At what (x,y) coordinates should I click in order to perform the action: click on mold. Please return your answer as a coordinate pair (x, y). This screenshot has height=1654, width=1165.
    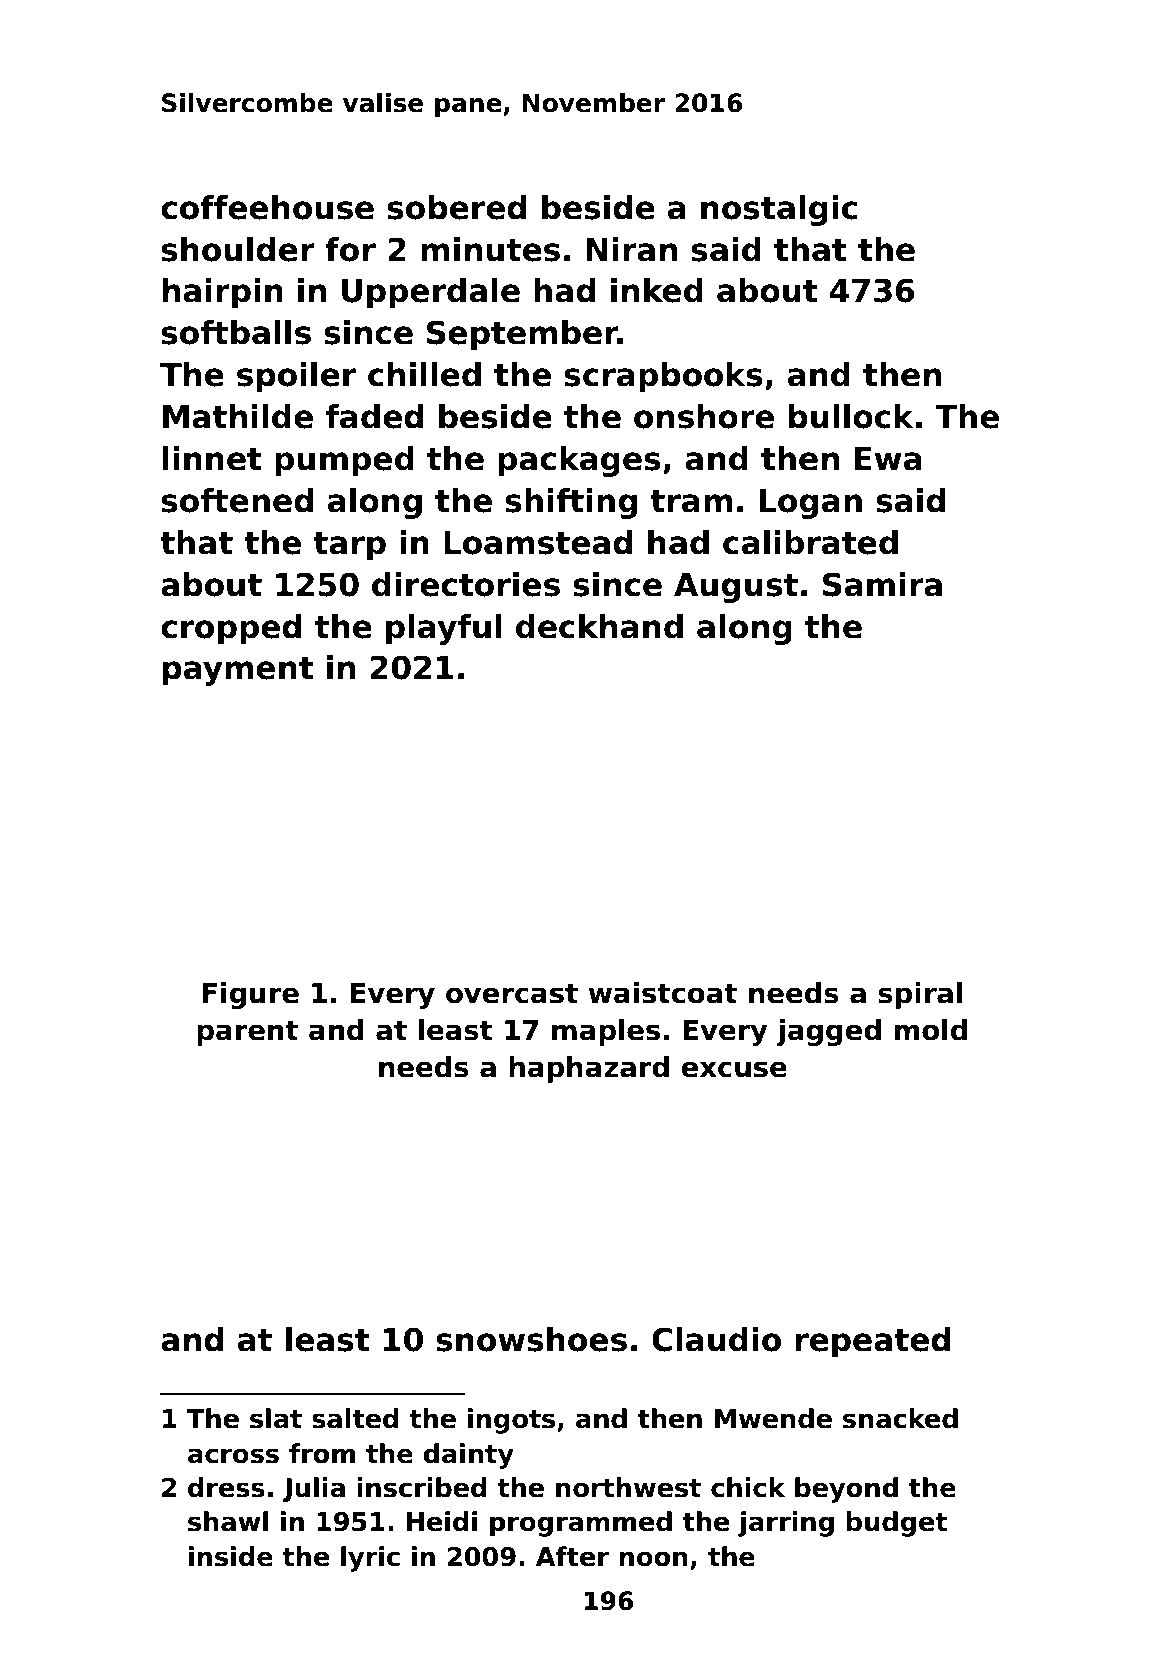
    Looking at the image, I should click on (931, 1030).
